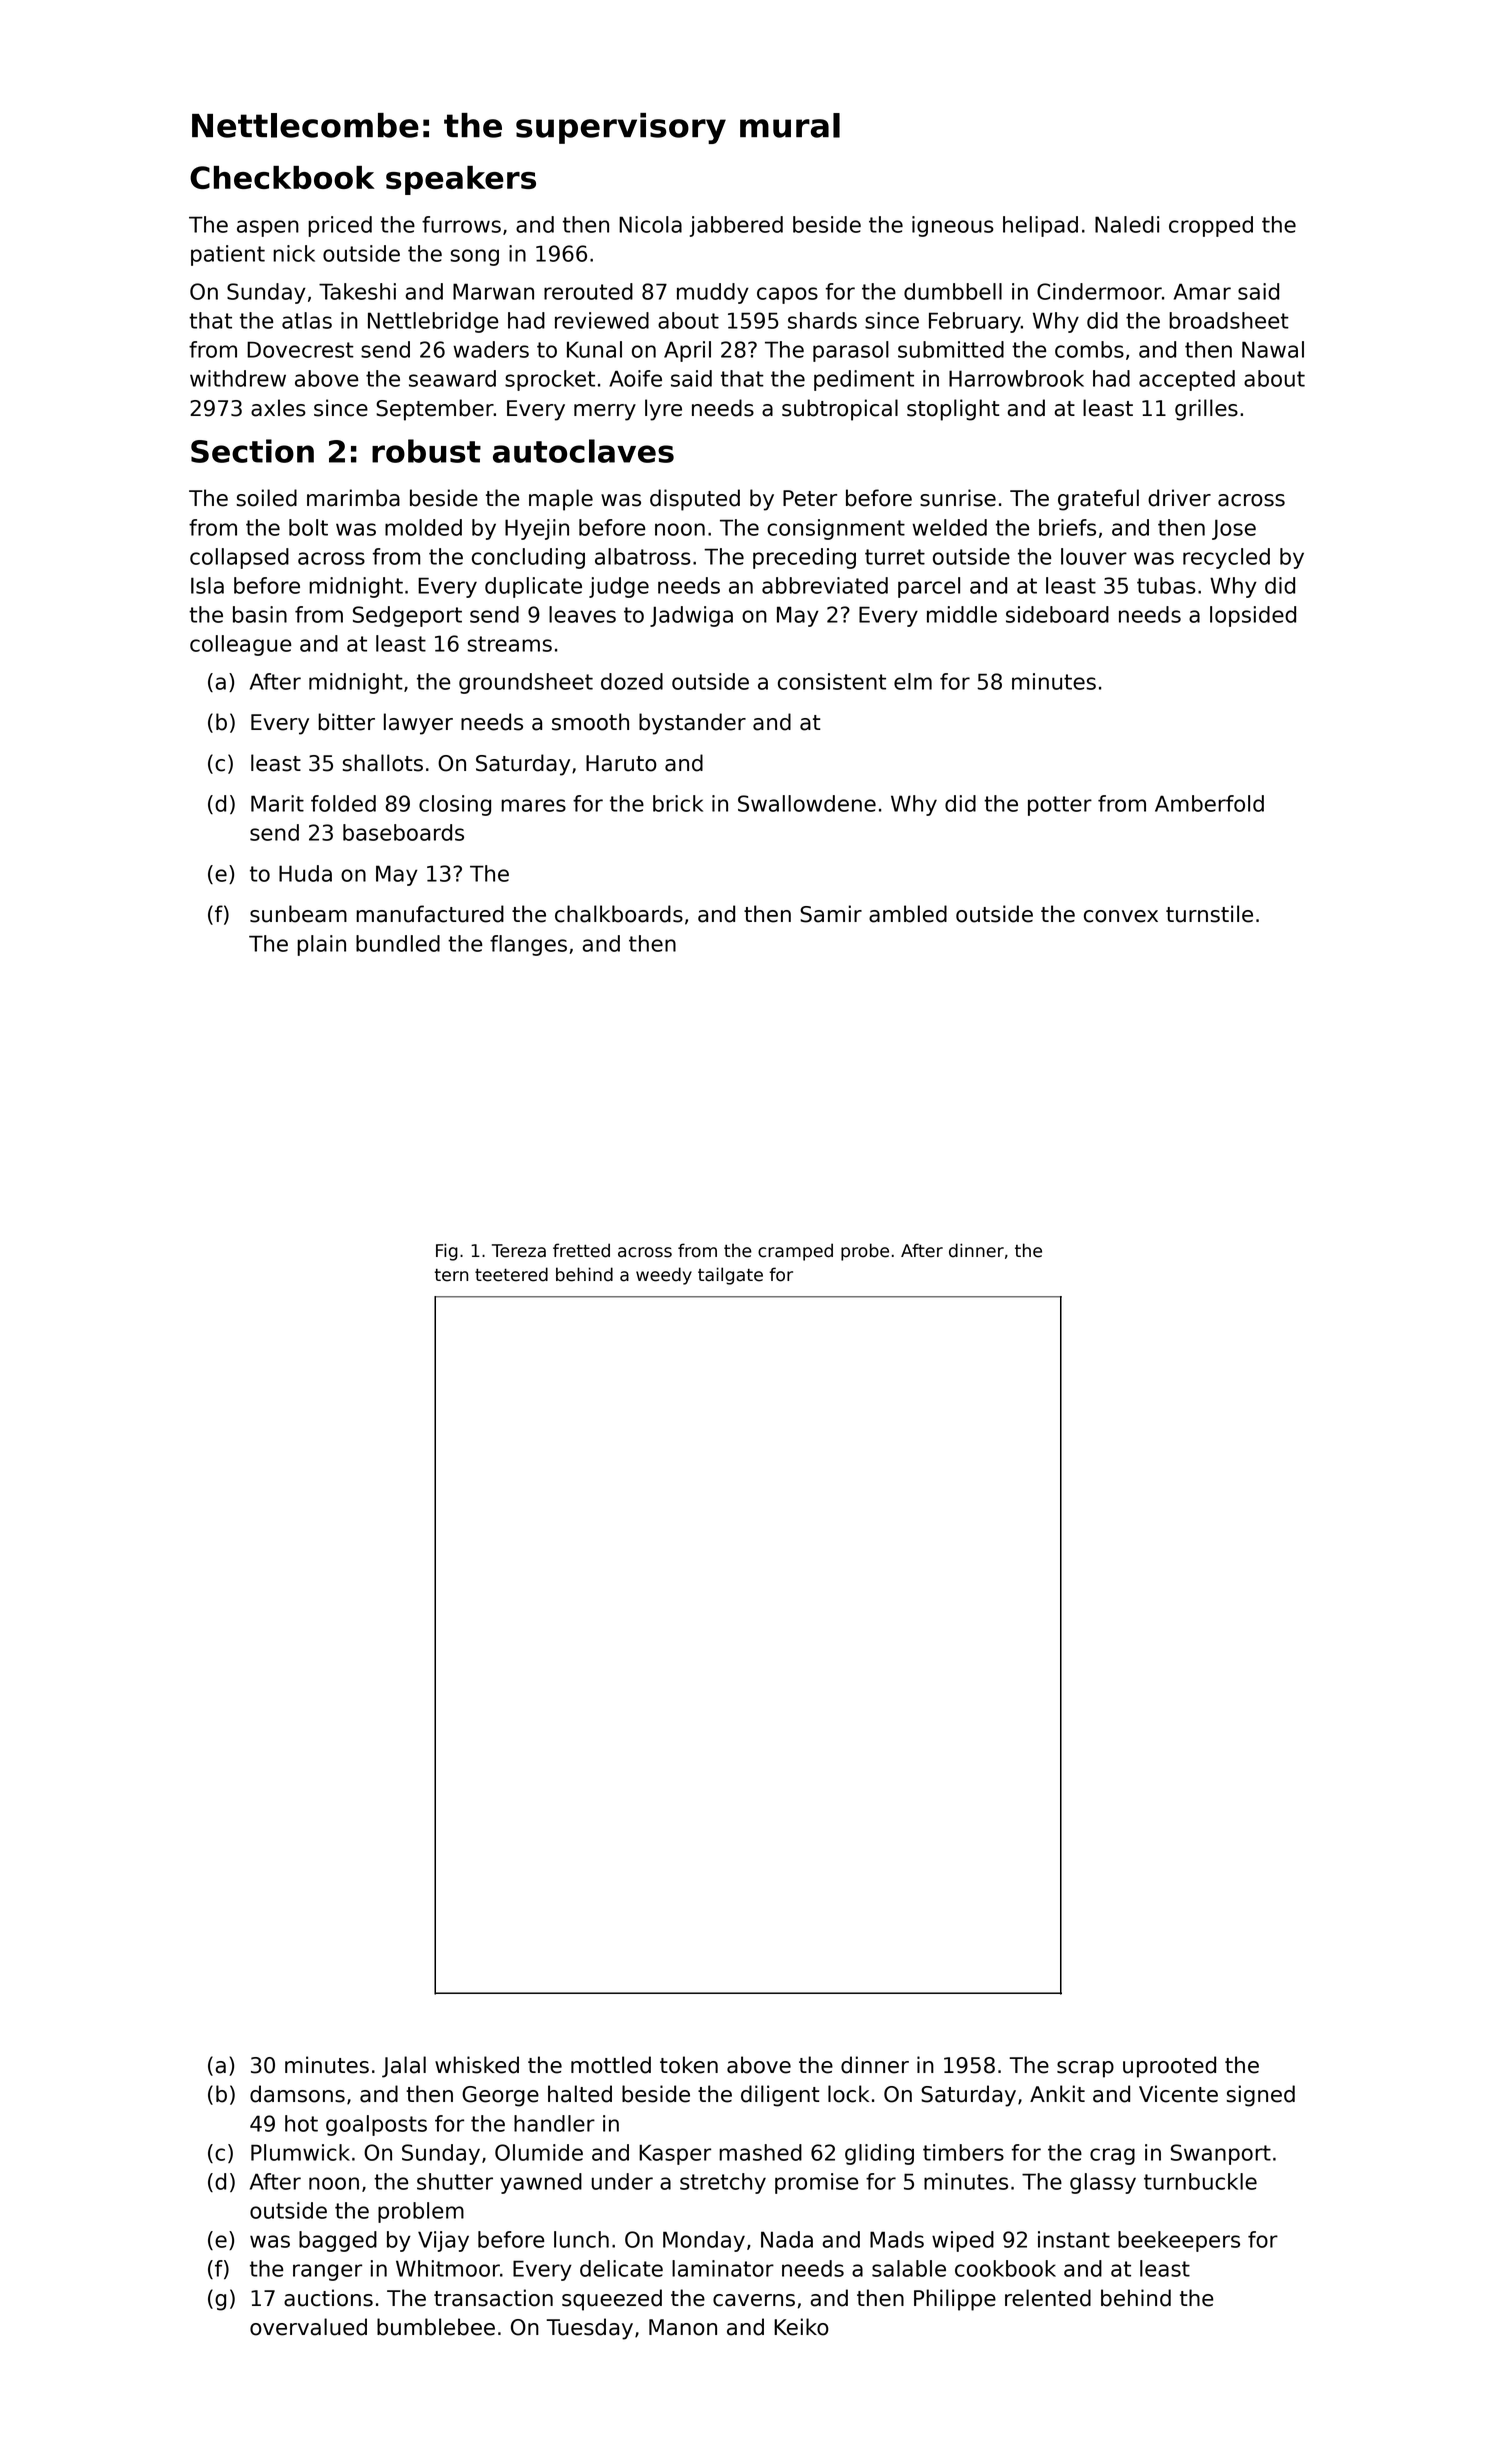  I want to click on sideboard, so click(1057, 614).
